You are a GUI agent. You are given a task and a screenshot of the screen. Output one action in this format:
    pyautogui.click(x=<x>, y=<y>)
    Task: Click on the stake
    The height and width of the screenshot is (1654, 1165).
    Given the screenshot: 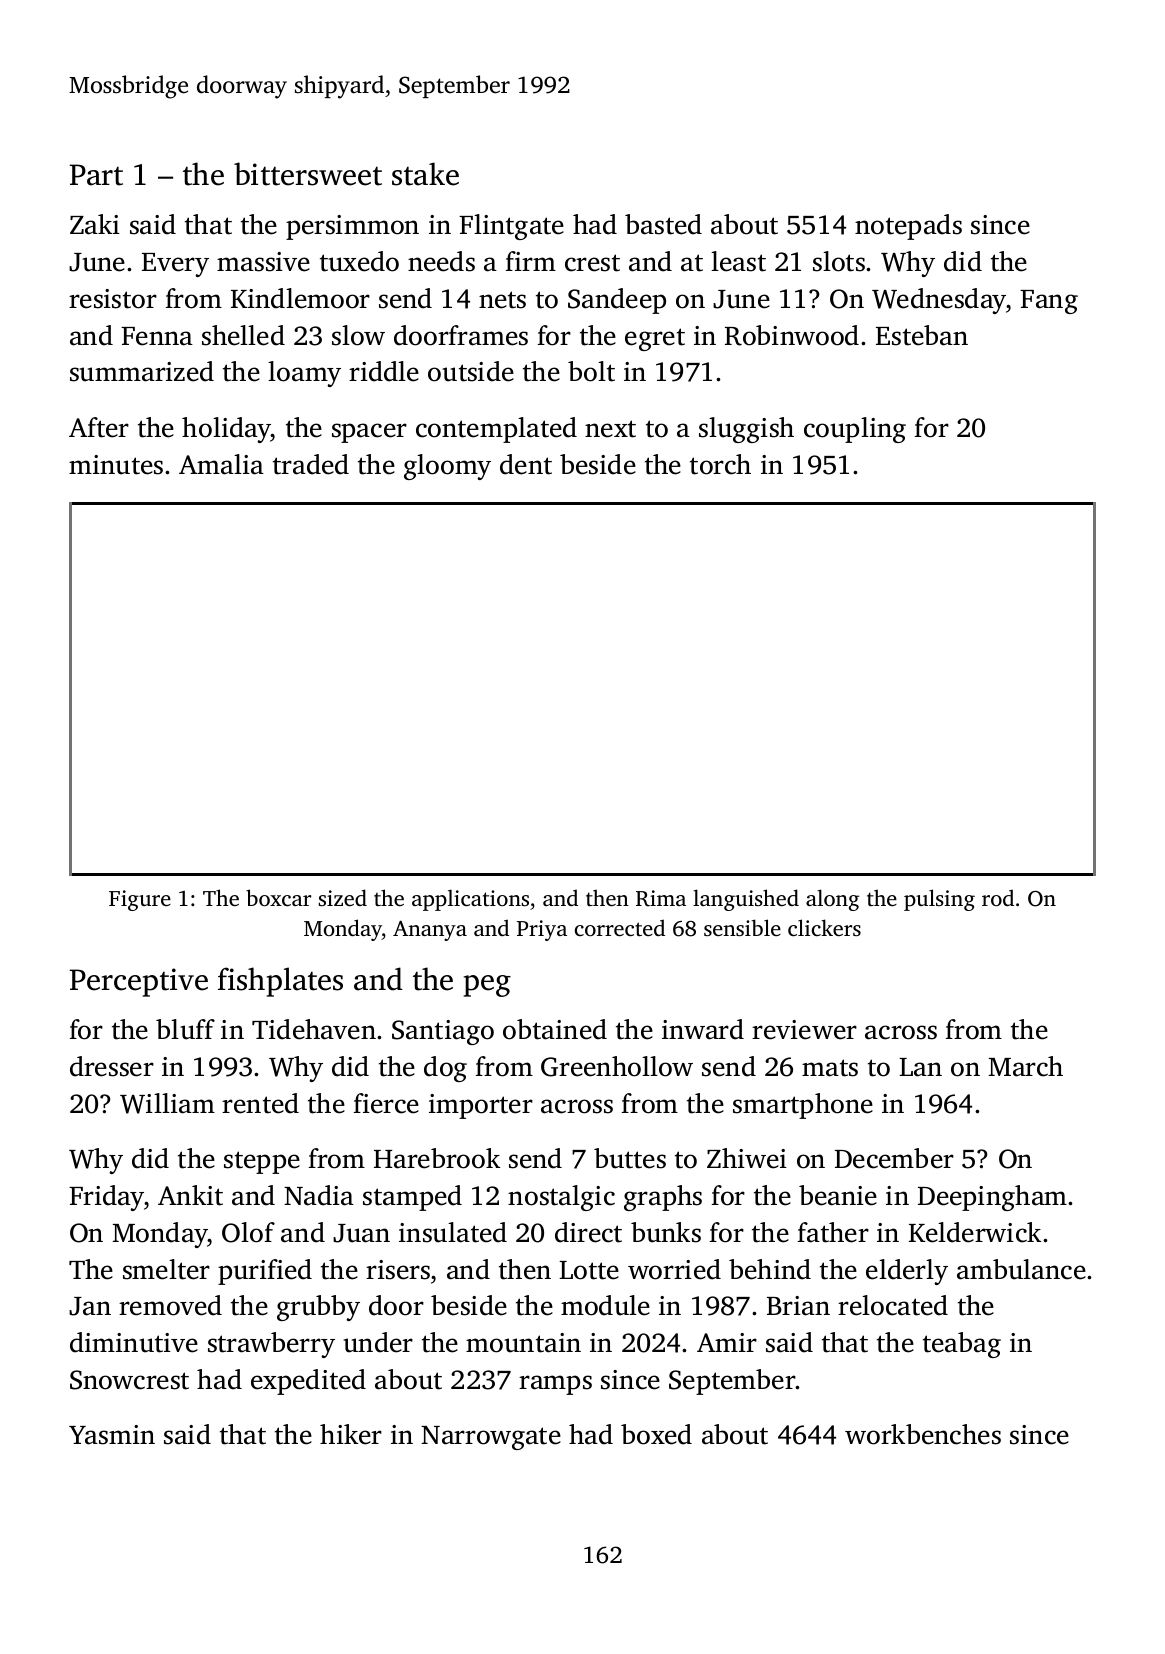 What is the action you would take?
    pyautogui.click(x=425, y=174)
